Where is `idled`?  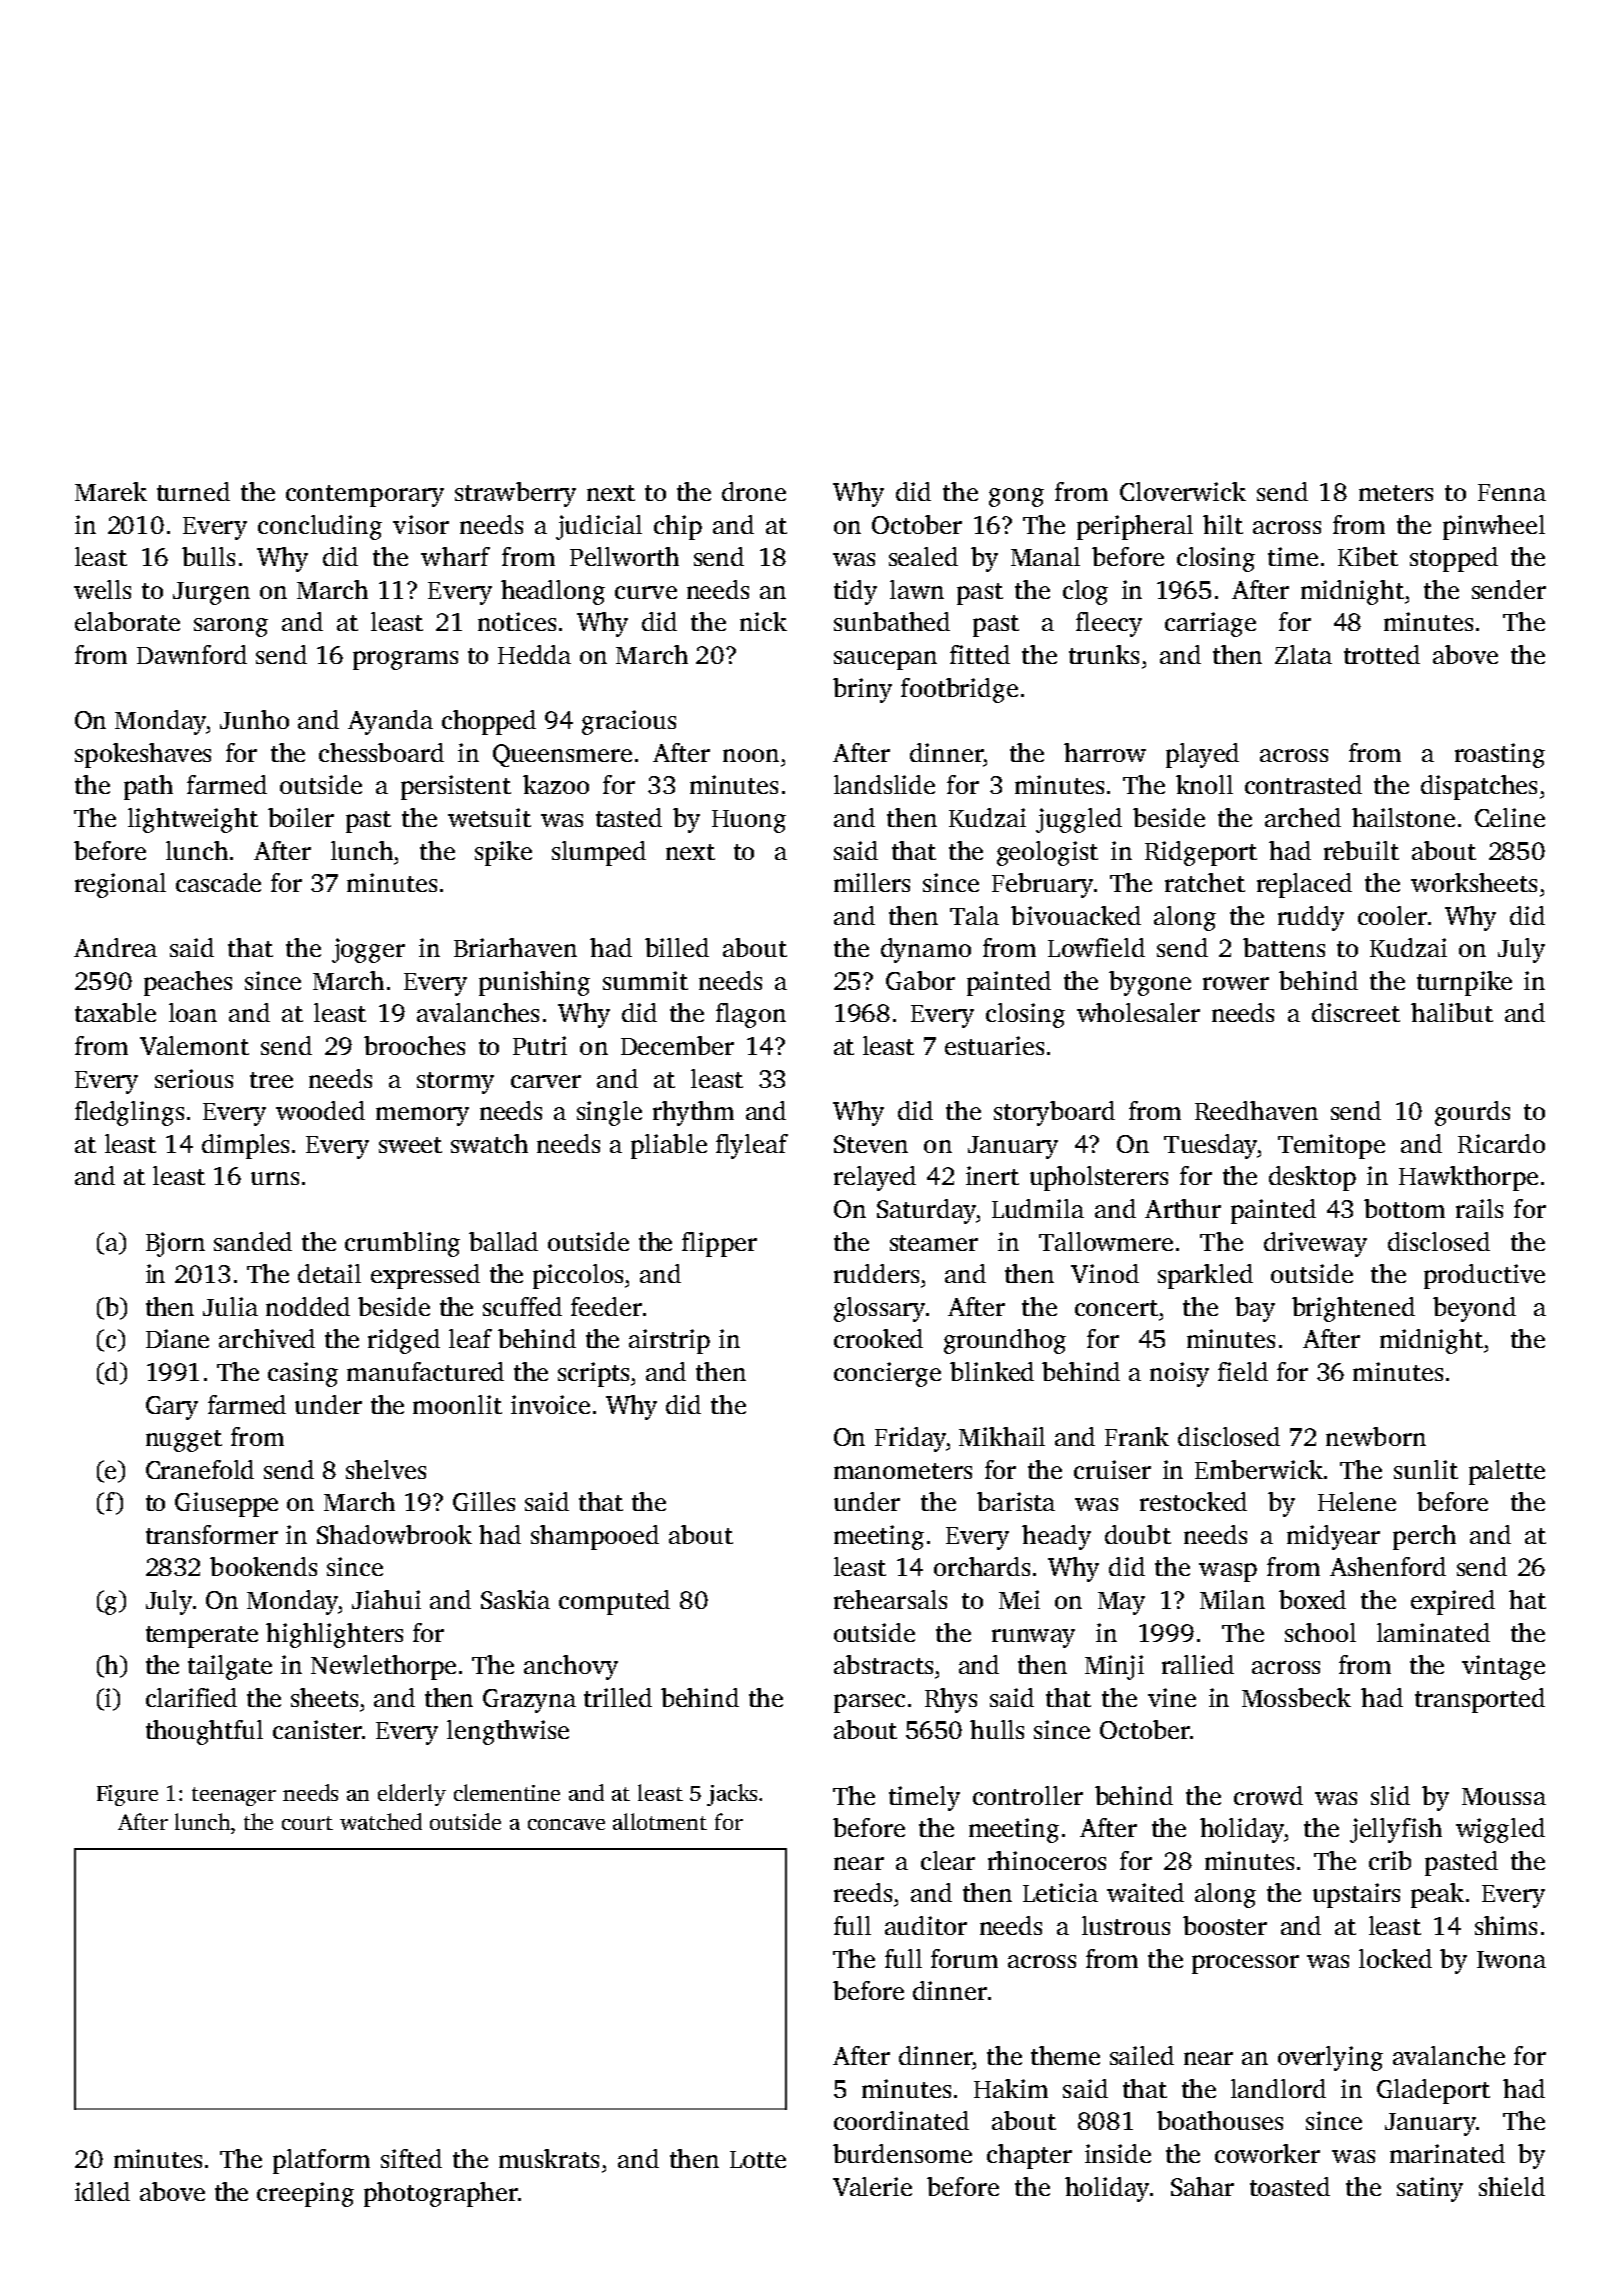 idled is located at coordinates (102, 2191).
